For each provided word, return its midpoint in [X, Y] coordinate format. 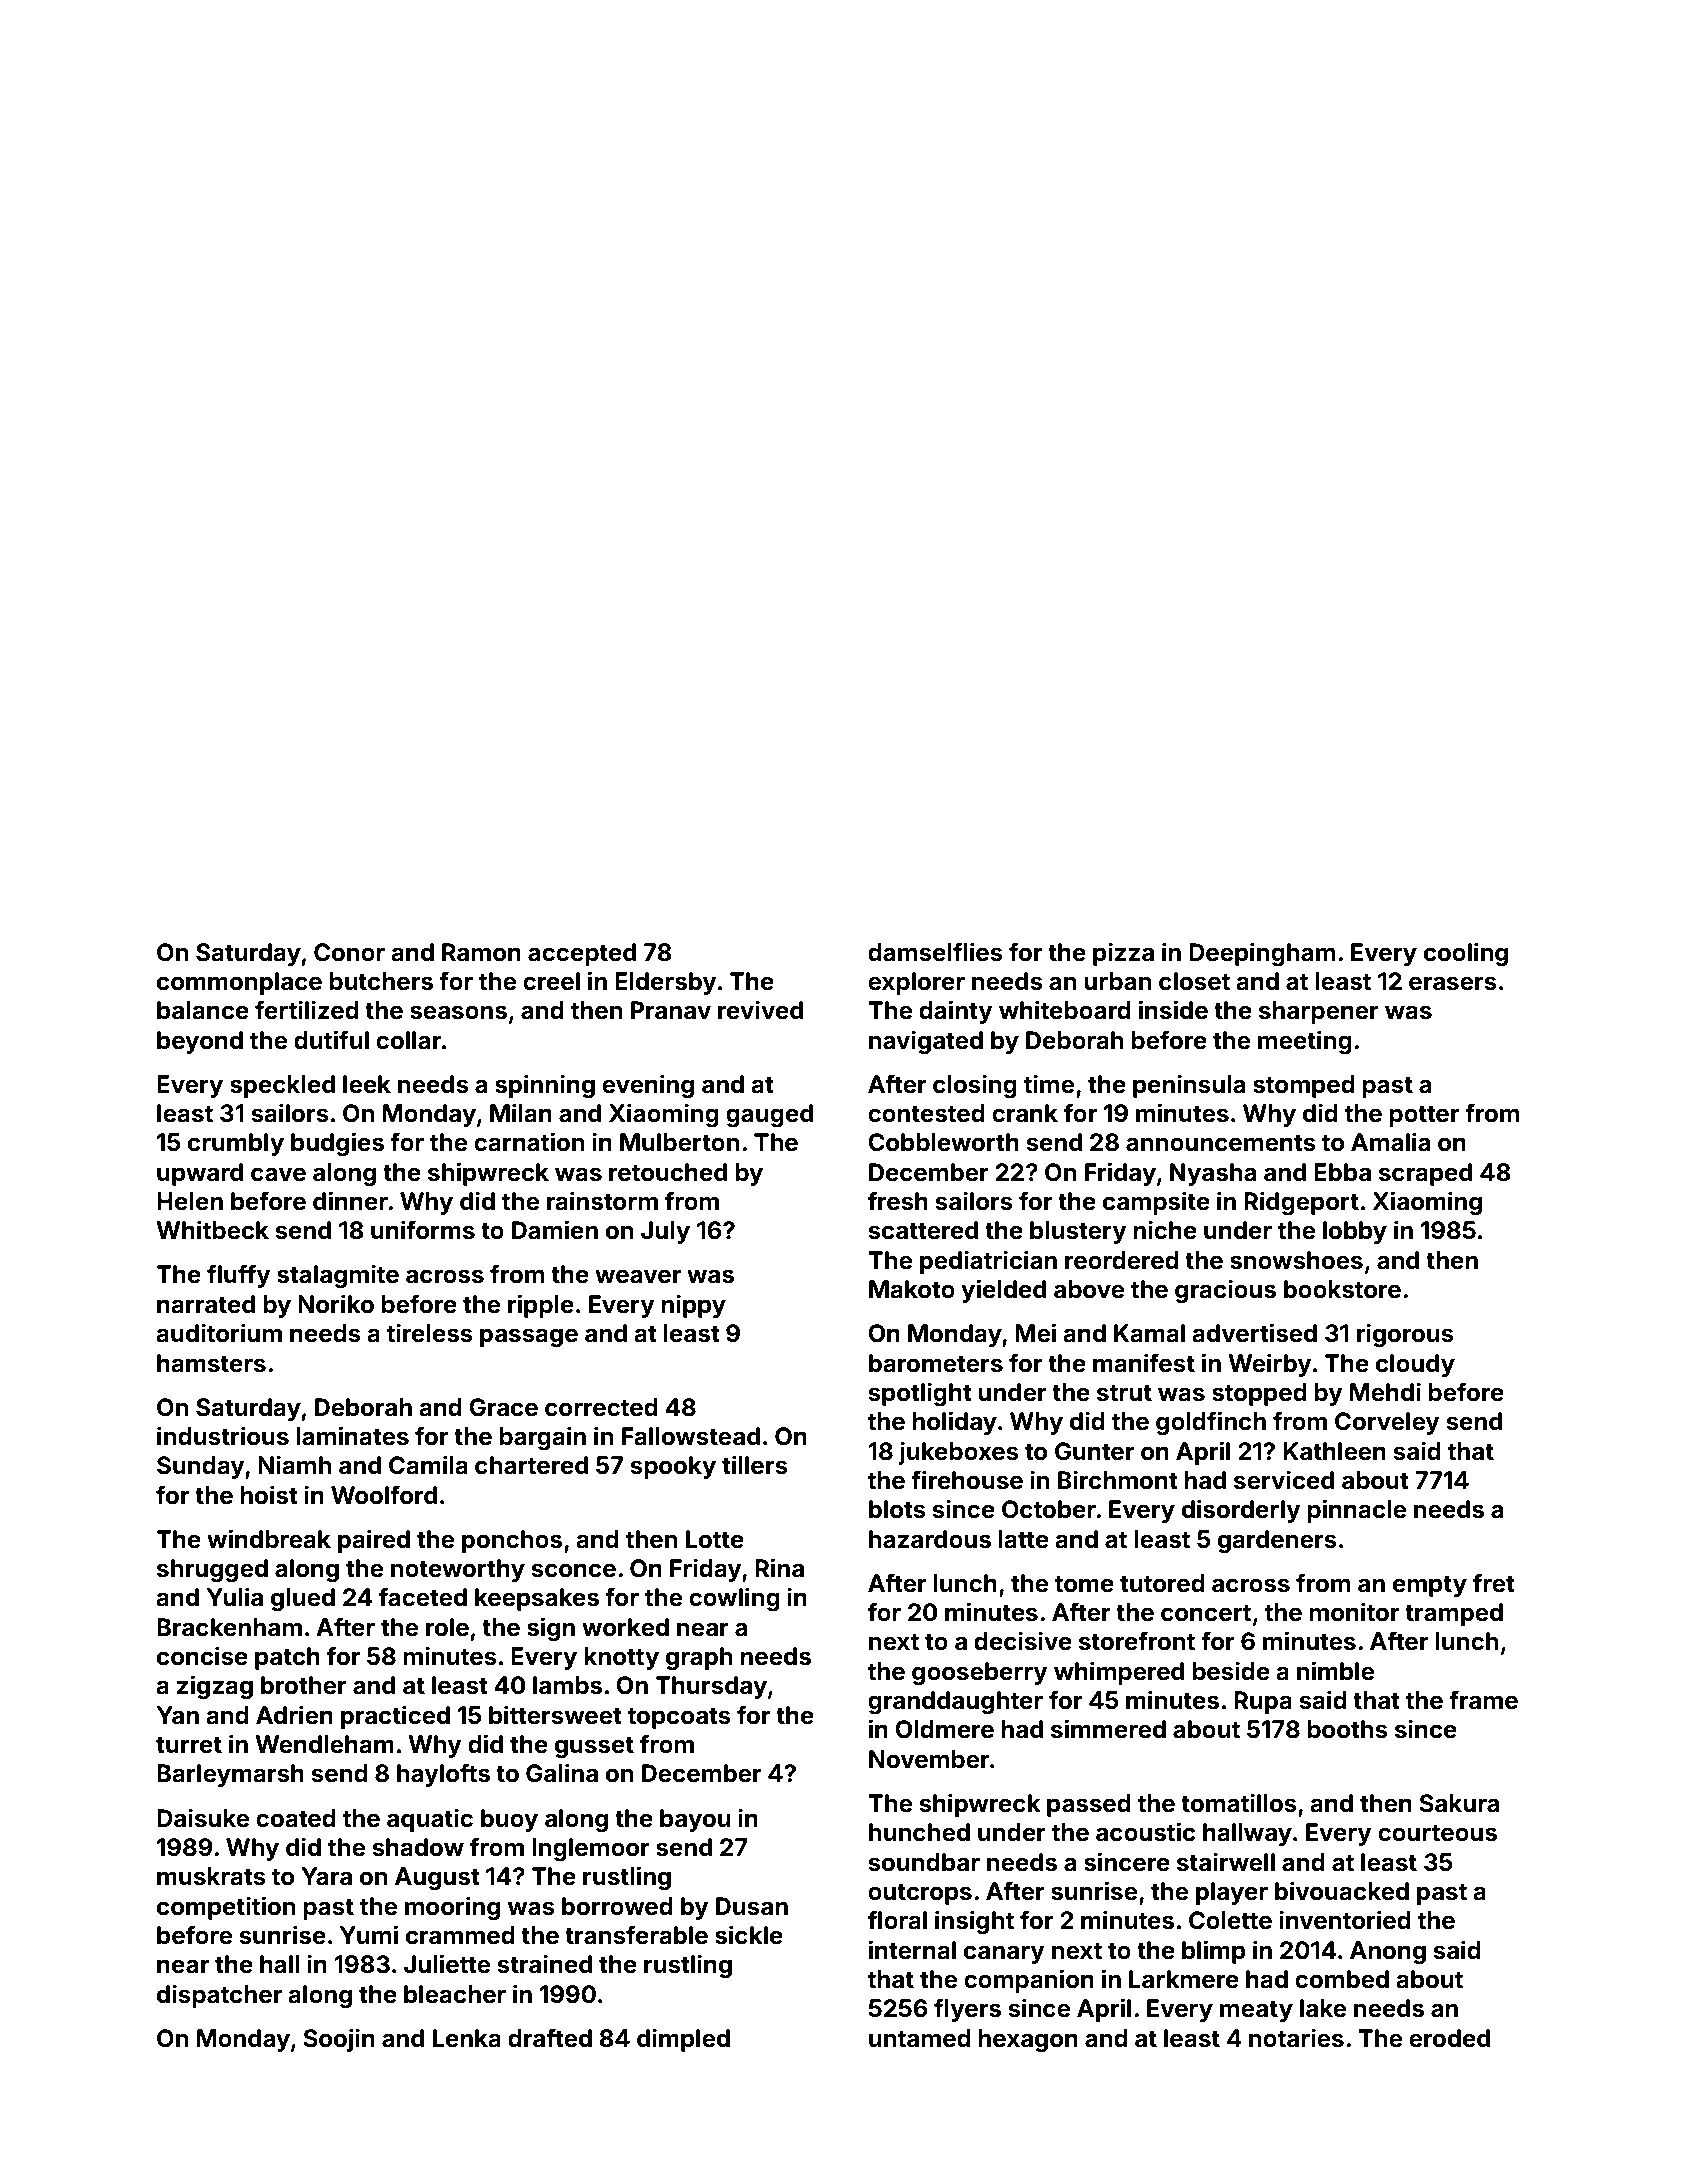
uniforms [423, 1230]
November [929, 1759]
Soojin [339, 2040]
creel [551, 981]
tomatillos [1239, 1803]
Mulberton [679, 1142]
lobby [1355, 1232]
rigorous [1405, 1335]
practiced [395, 1717]
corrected [601, 1407]
